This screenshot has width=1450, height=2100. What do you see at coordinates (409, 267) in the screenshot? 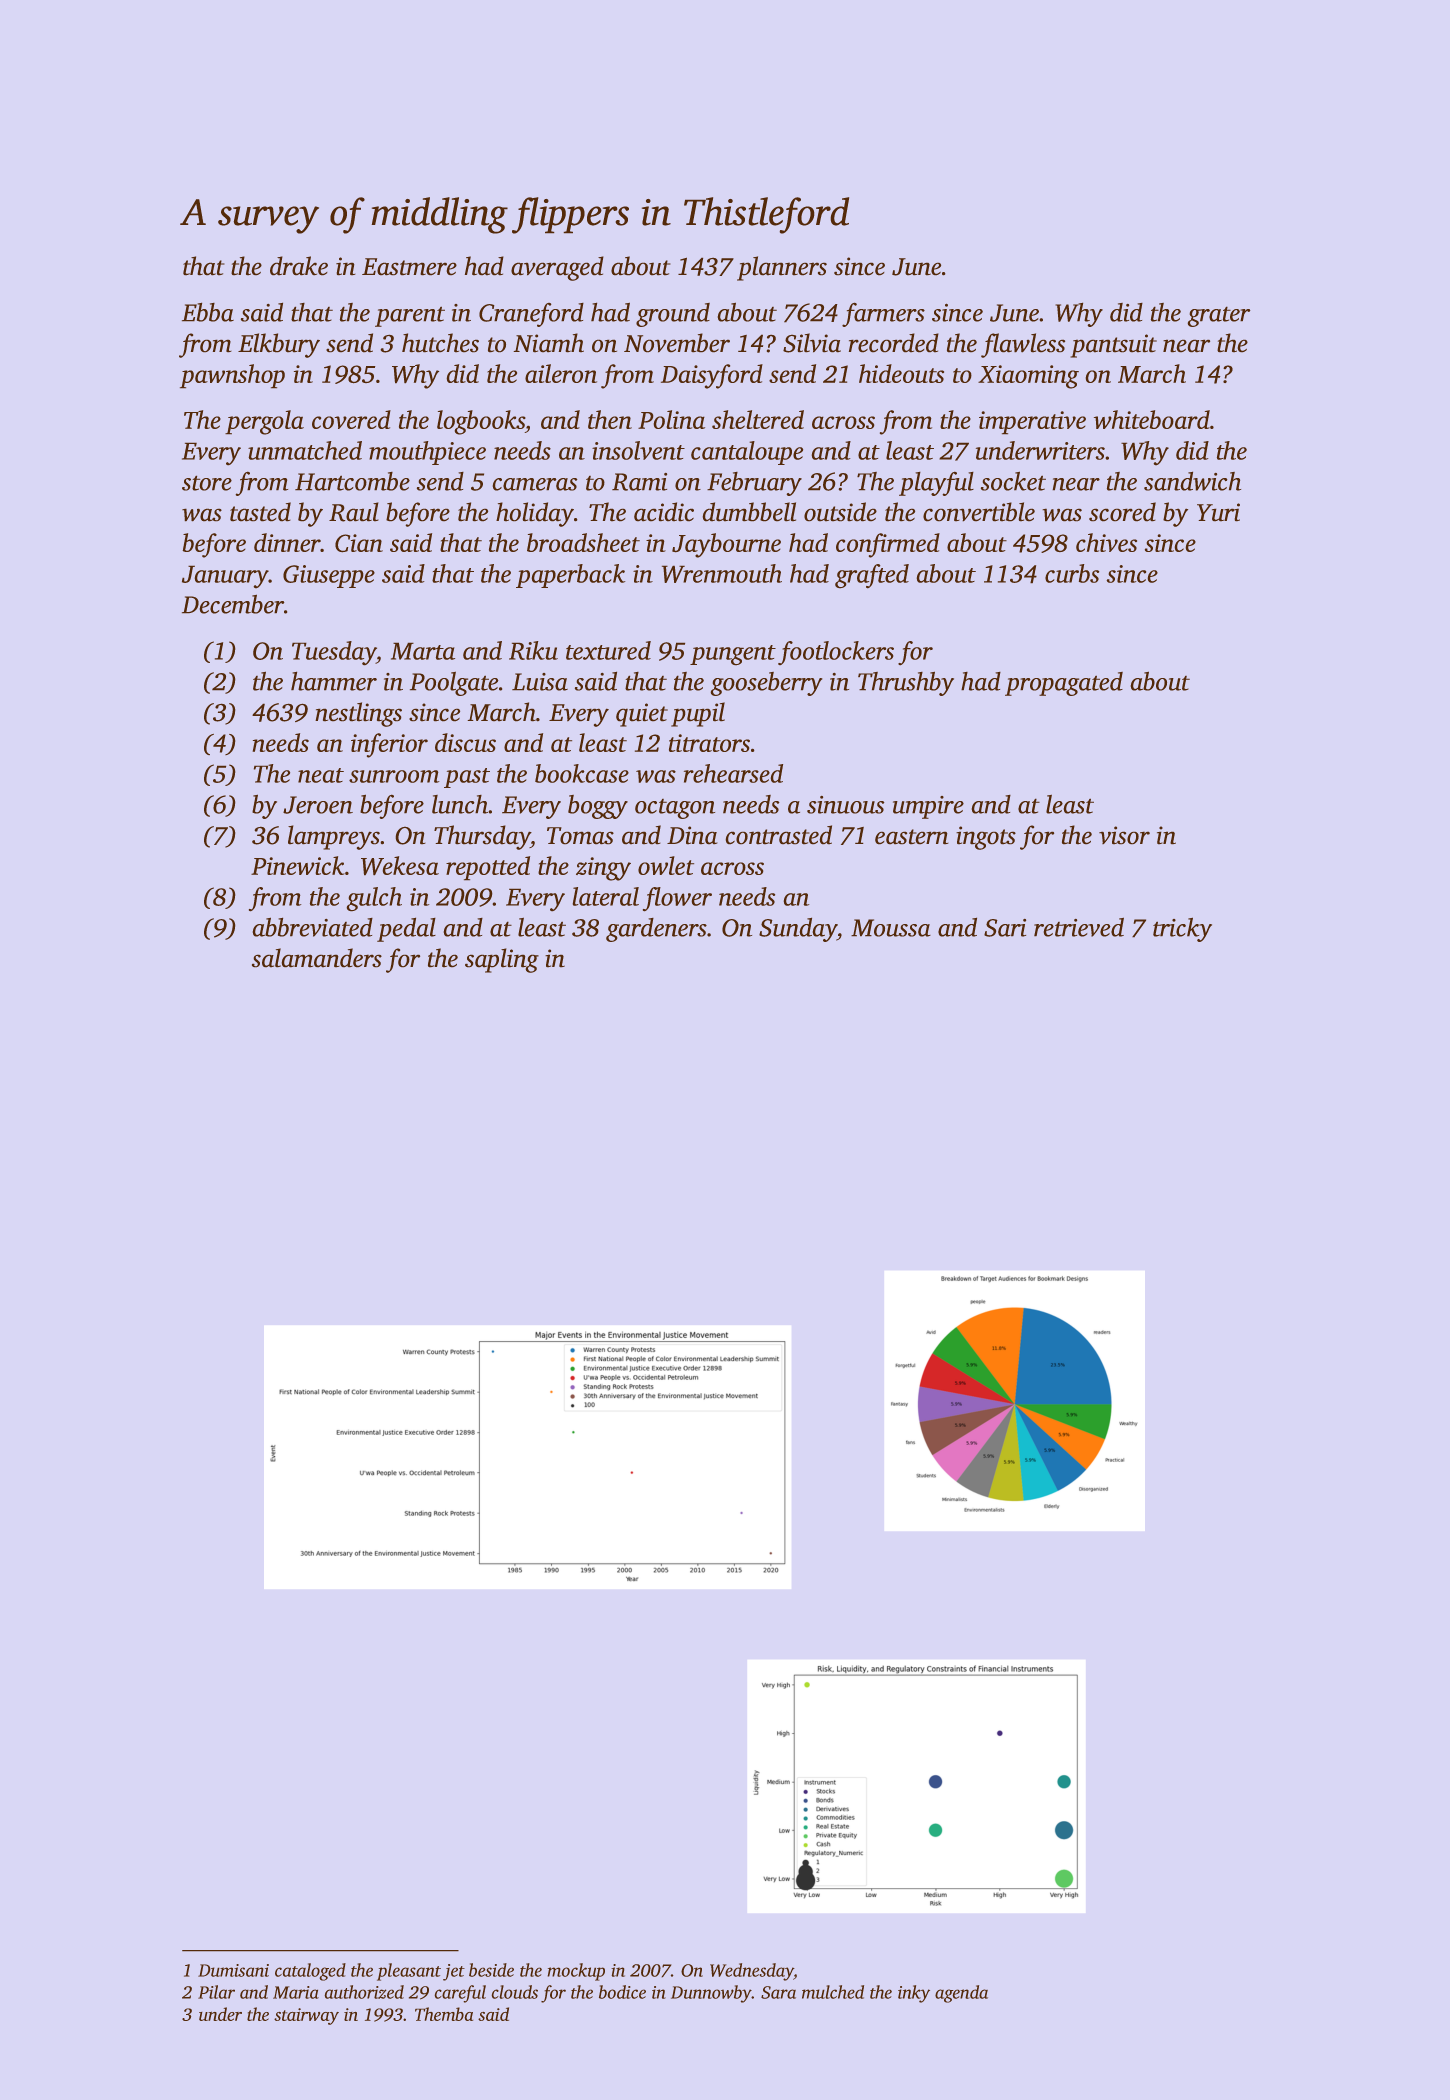
I see `Eastmere` at bounding box center [409, 267].
